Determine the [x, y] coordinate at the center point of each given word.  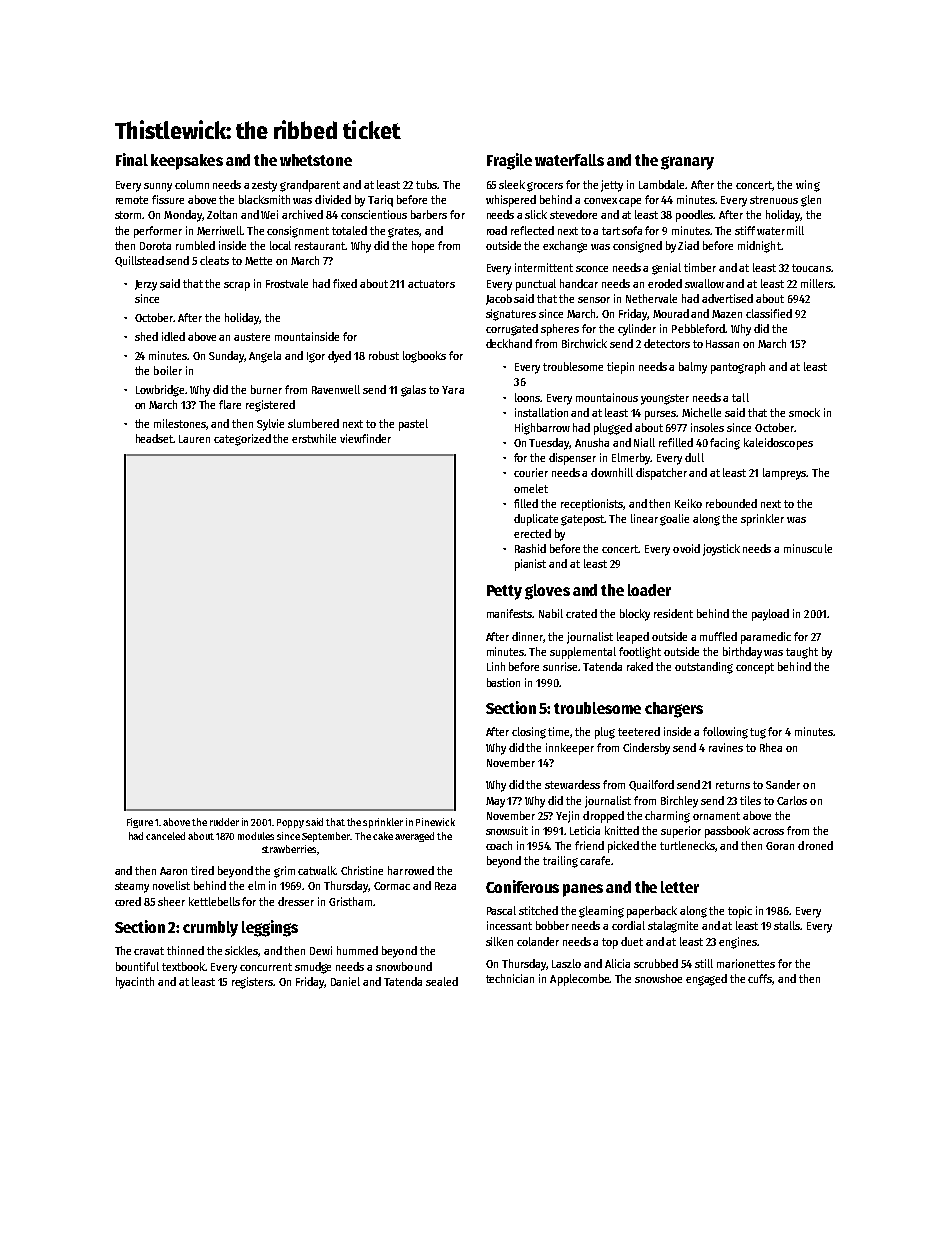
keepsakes [187, 162]
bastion [503, 682]
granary [687, 163]
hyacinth [135, 983]
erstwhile [314, 438]
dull [694, 457]
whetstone [316, 160]
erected [532, 533]
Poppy [290, 823]
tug [758, 733]
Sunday [227, 357]
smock [804, 412]
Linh [496, 666]
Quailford [651, 785]
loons [528, 397]
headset [155, 438]
